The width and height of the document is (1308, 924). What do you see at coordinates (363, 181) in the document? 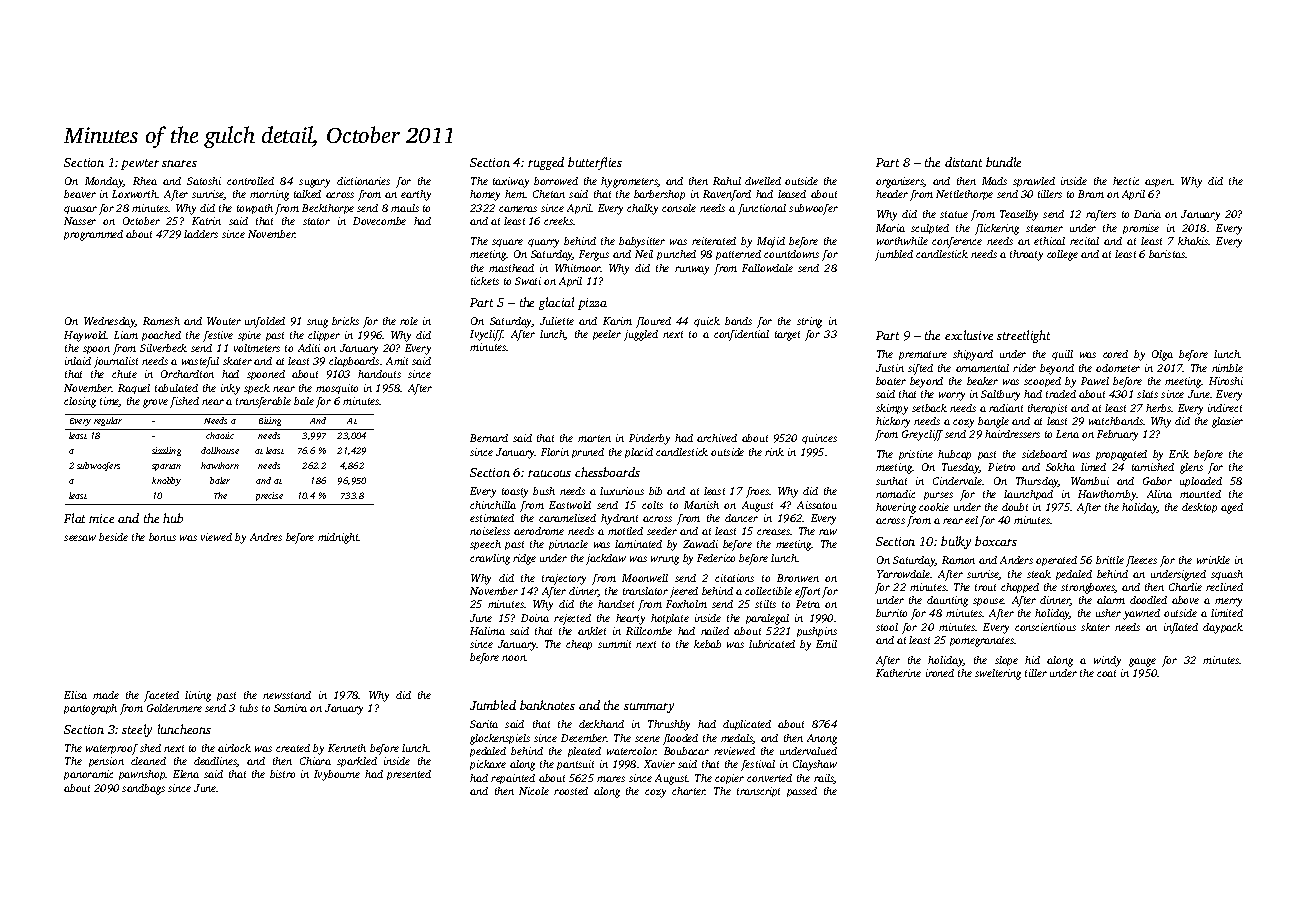
I see `dictionaries` at bounding box center [363, 181].
